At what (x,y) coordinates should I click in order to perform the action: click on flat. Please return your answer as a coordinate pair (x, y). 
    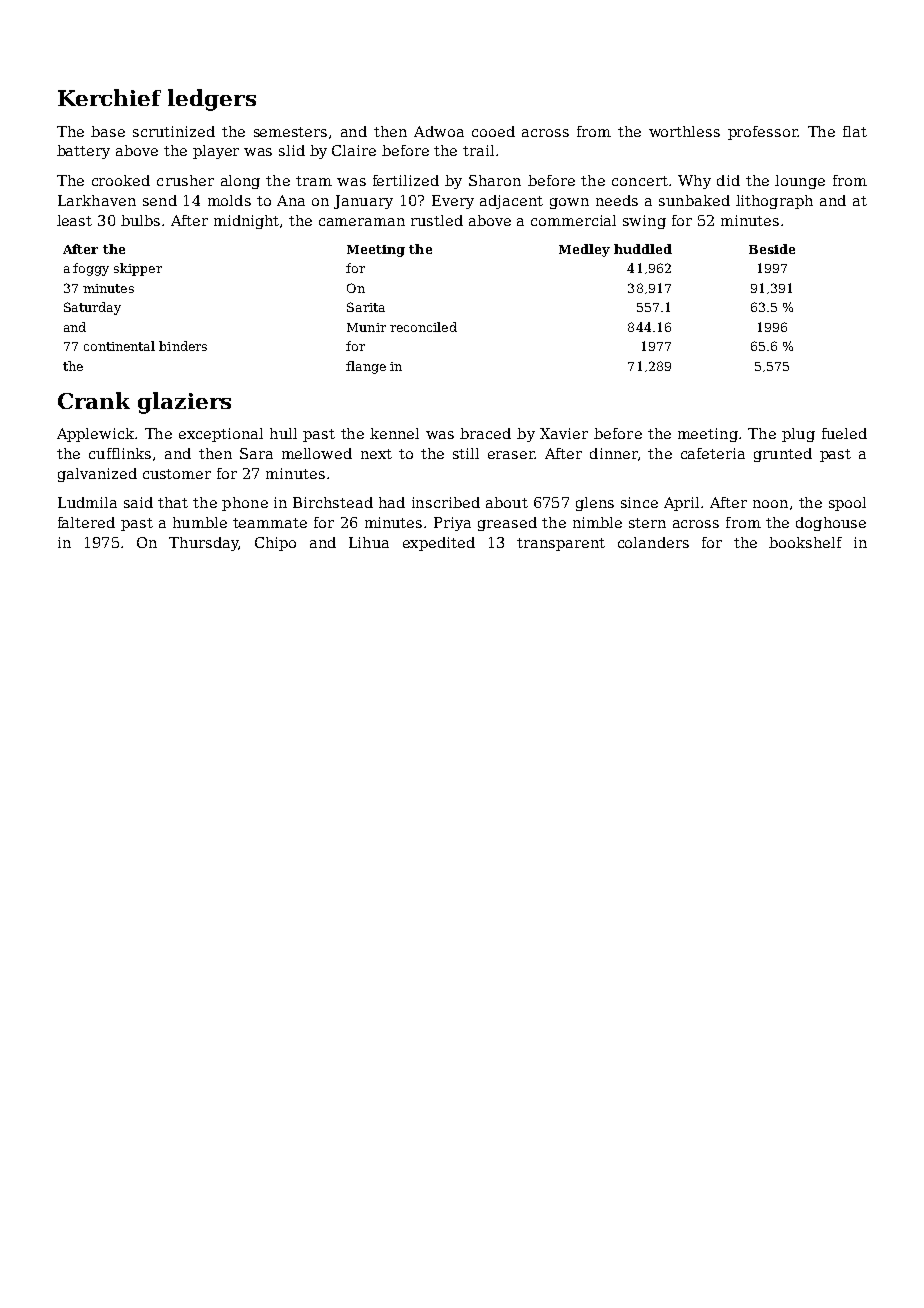
    Looking at the image, I should click on (855, 131).
